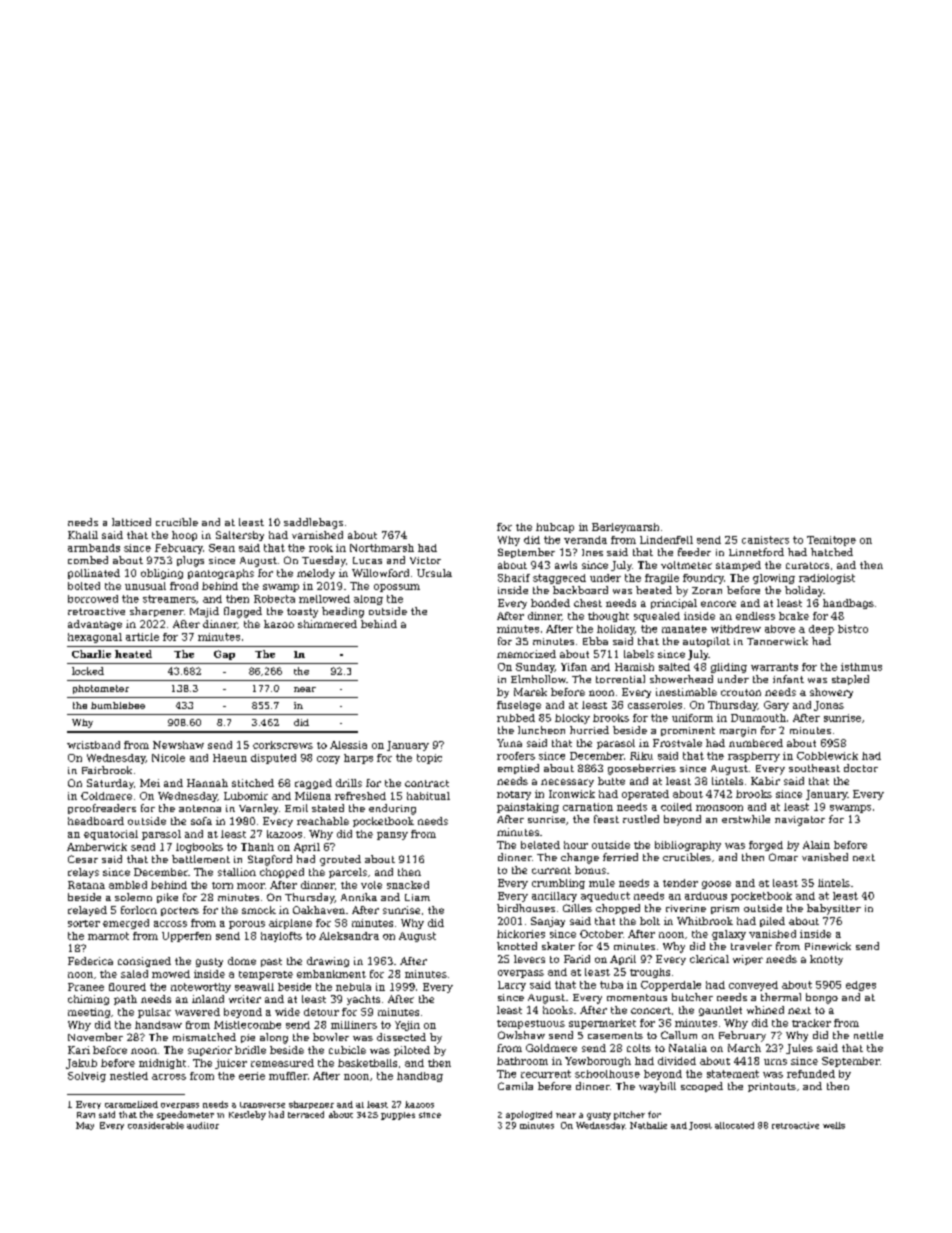 This screenshot has width=952, height=1233. Describe the element at coordinates (93, 745) in the screenshot. I see `wristband` at that location.
